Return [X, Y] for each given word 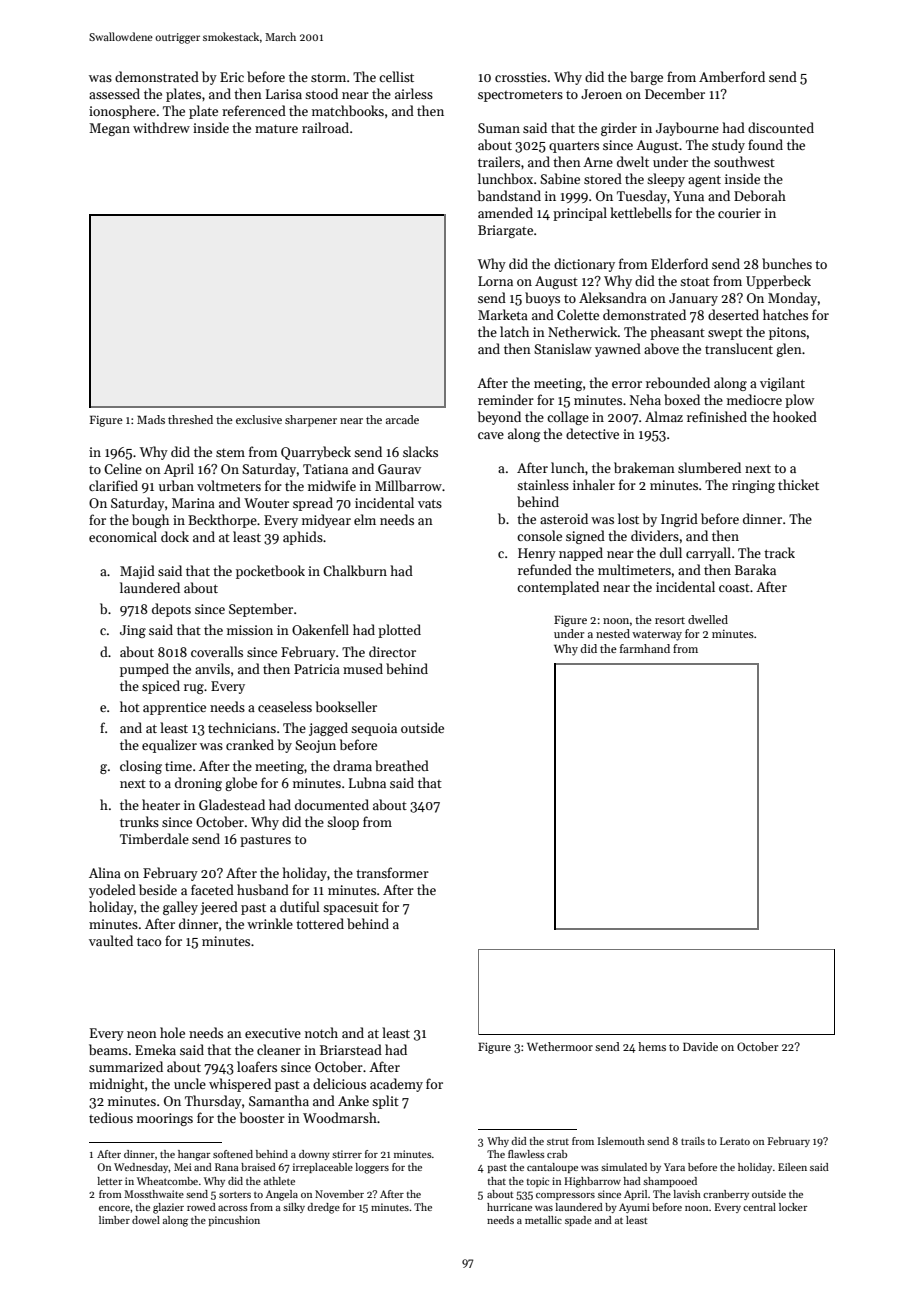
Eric [232, 77]
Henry [537, 554]
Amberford [732, 76]
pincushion [234, 1221]
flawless [526, 1154]
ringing [753, 486]
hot [130, 706]
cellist [396, 76]
